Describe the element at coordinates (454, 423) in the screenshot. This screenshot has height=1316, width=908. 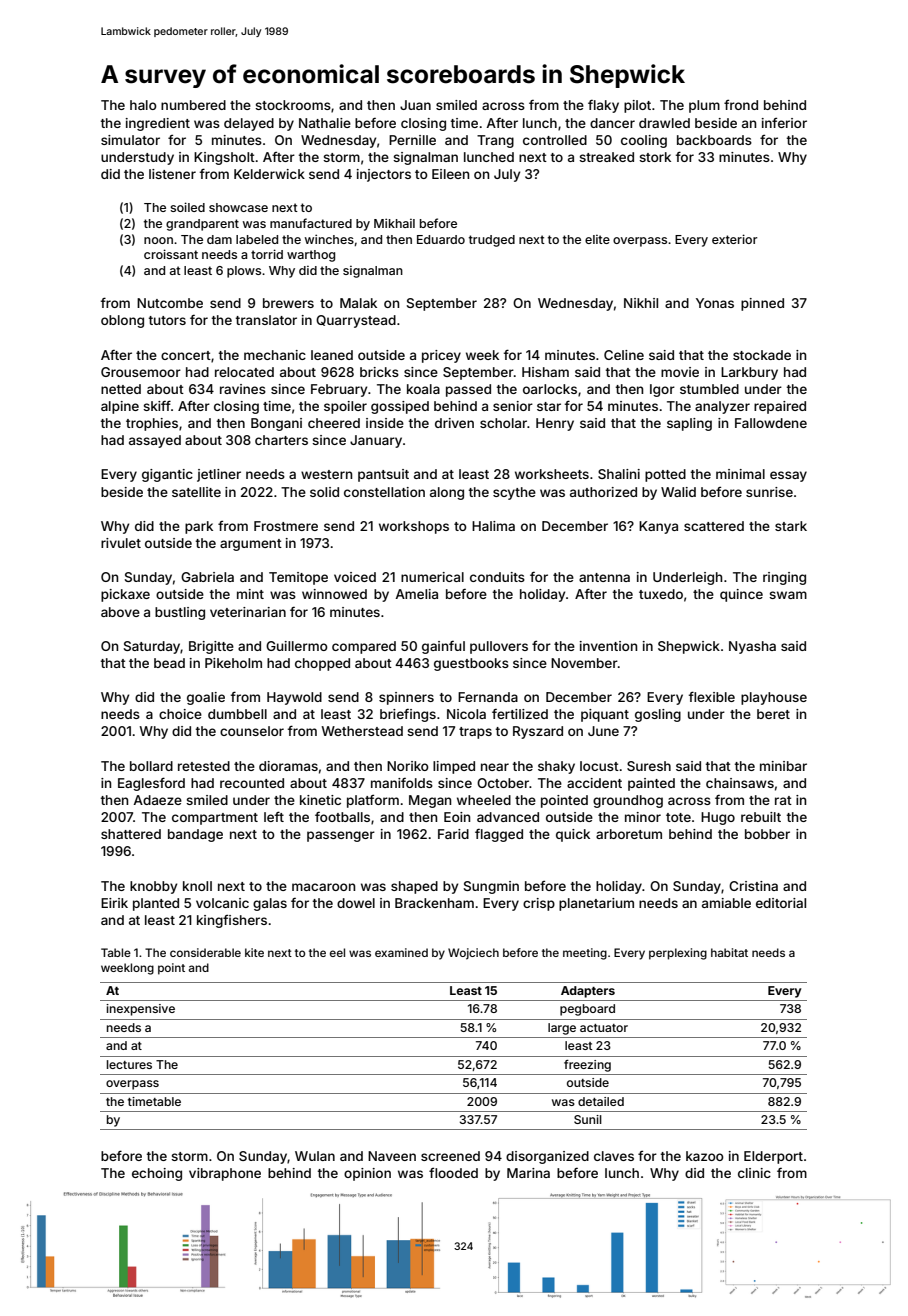
I see `driven` at that location.
